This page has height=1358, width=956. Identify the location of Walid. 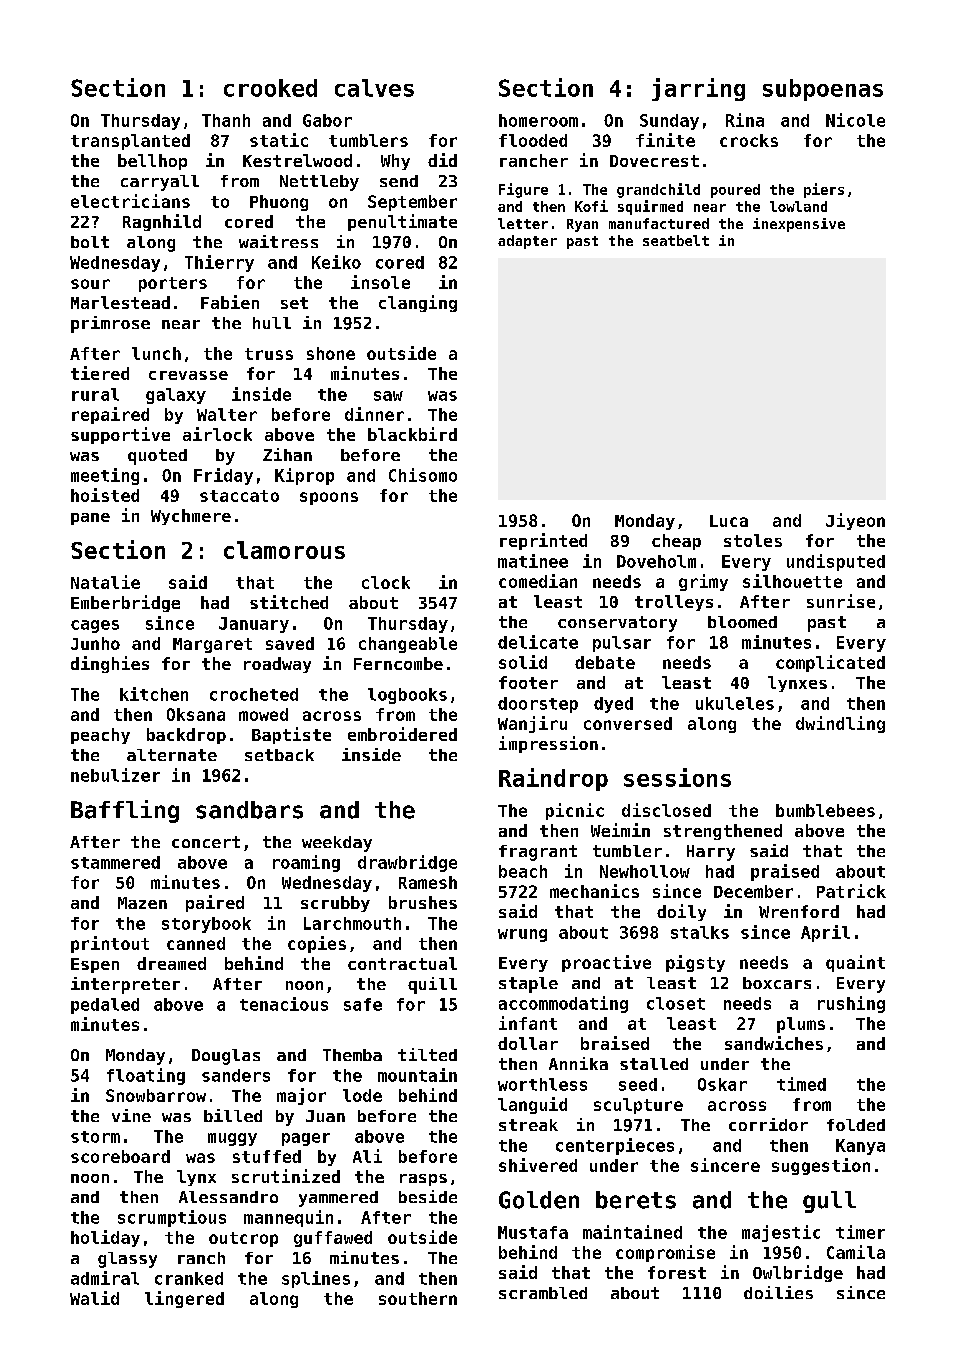
(94, 1298).
